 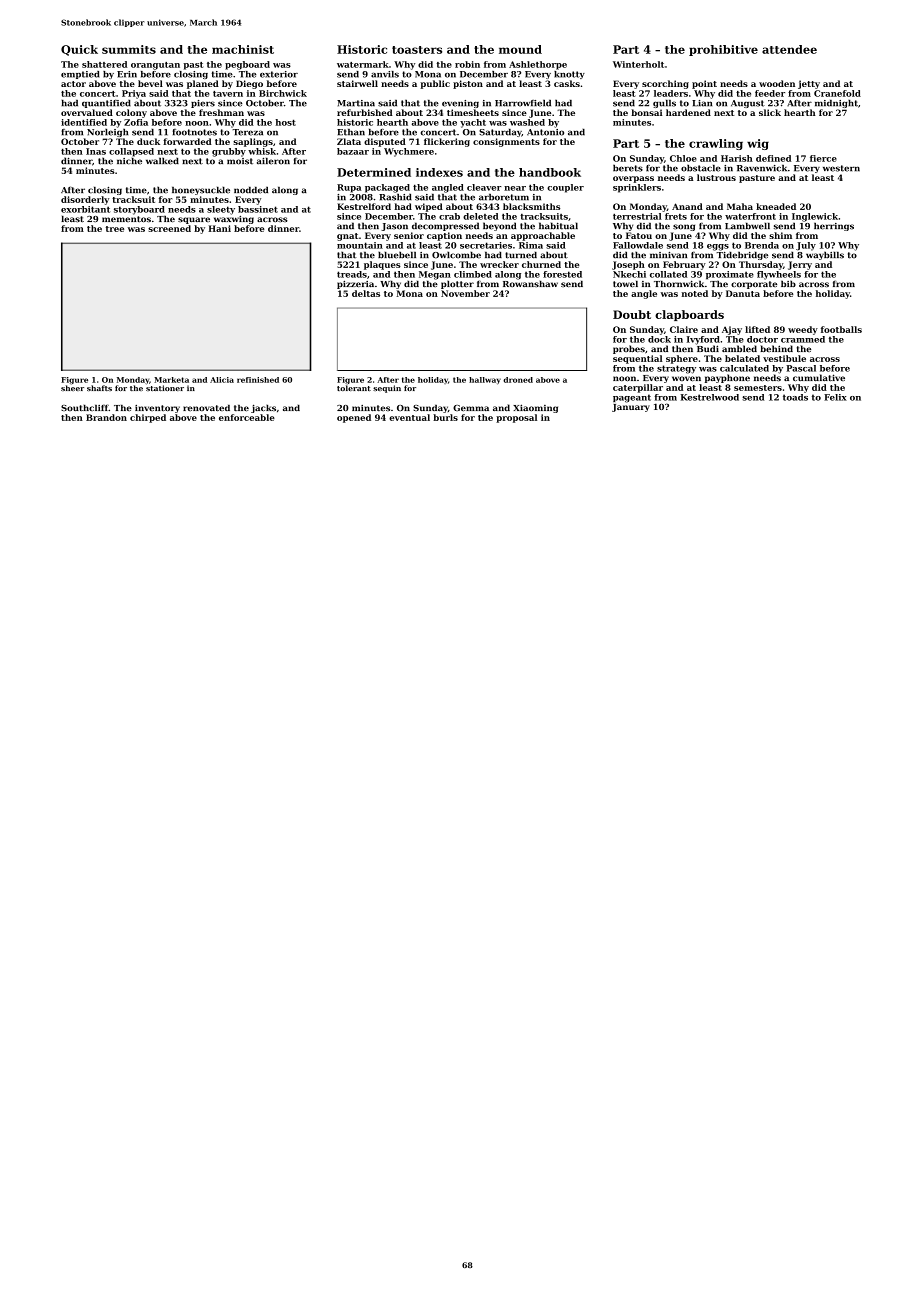 I want to click on midnight, so click(x=836, y=104).
